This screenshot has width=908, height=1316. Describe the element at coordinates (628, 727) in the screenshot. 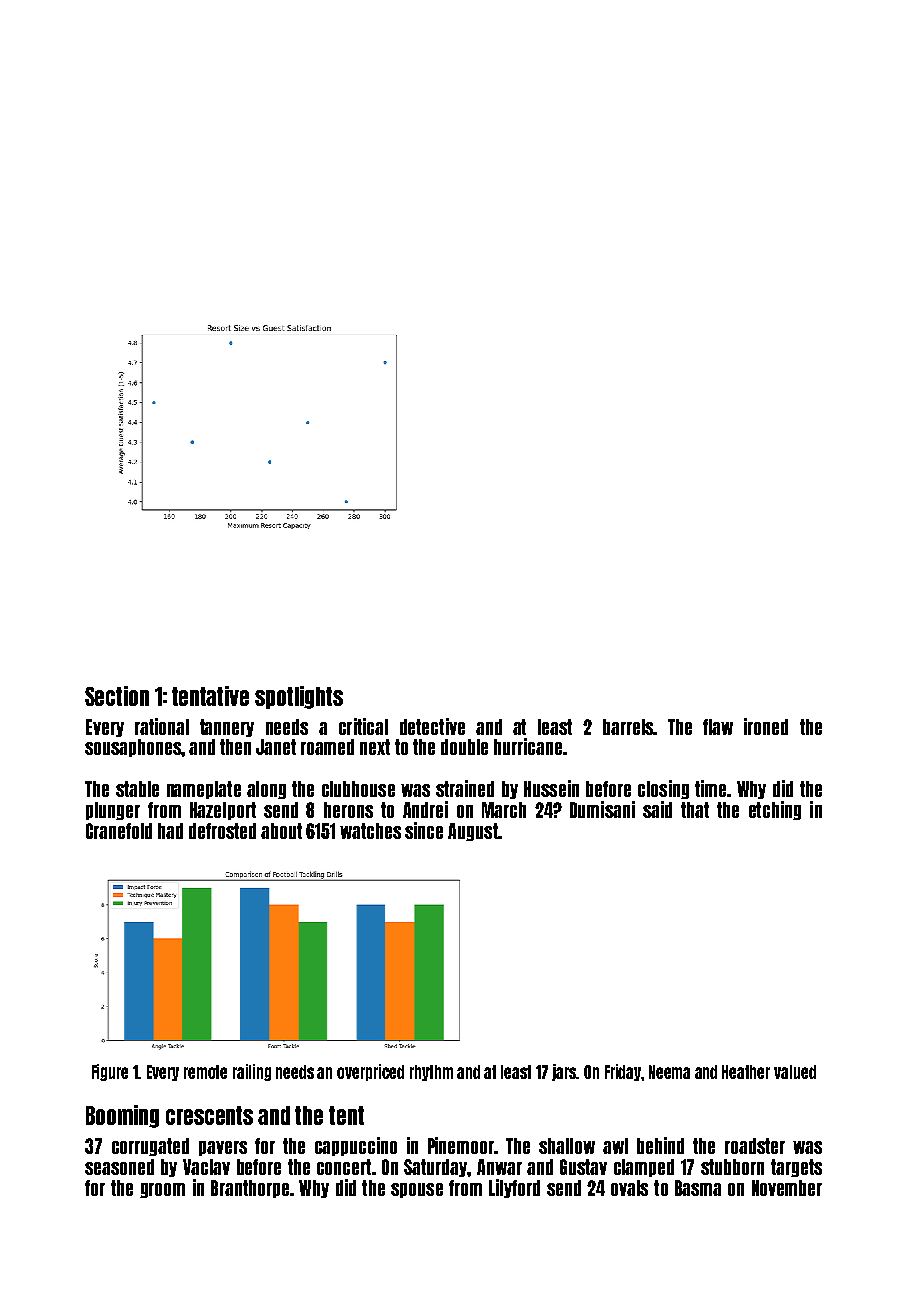

I see `barrels` at that location.
